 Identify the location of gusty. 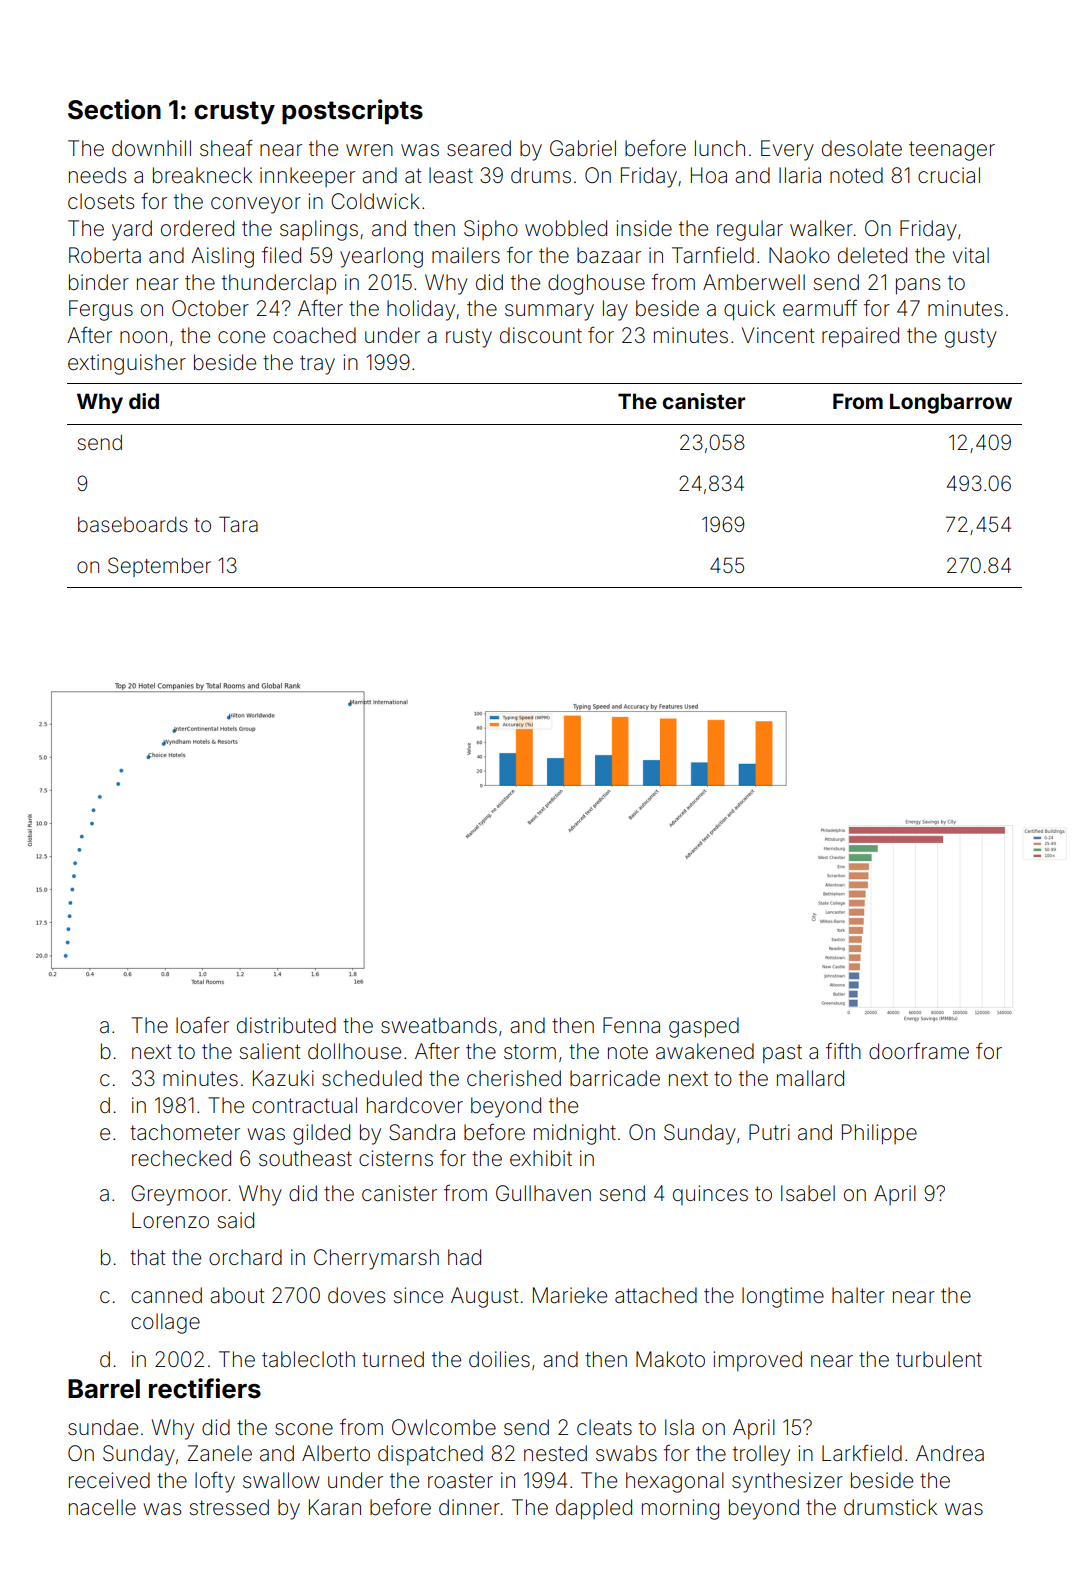
(971, 338).
